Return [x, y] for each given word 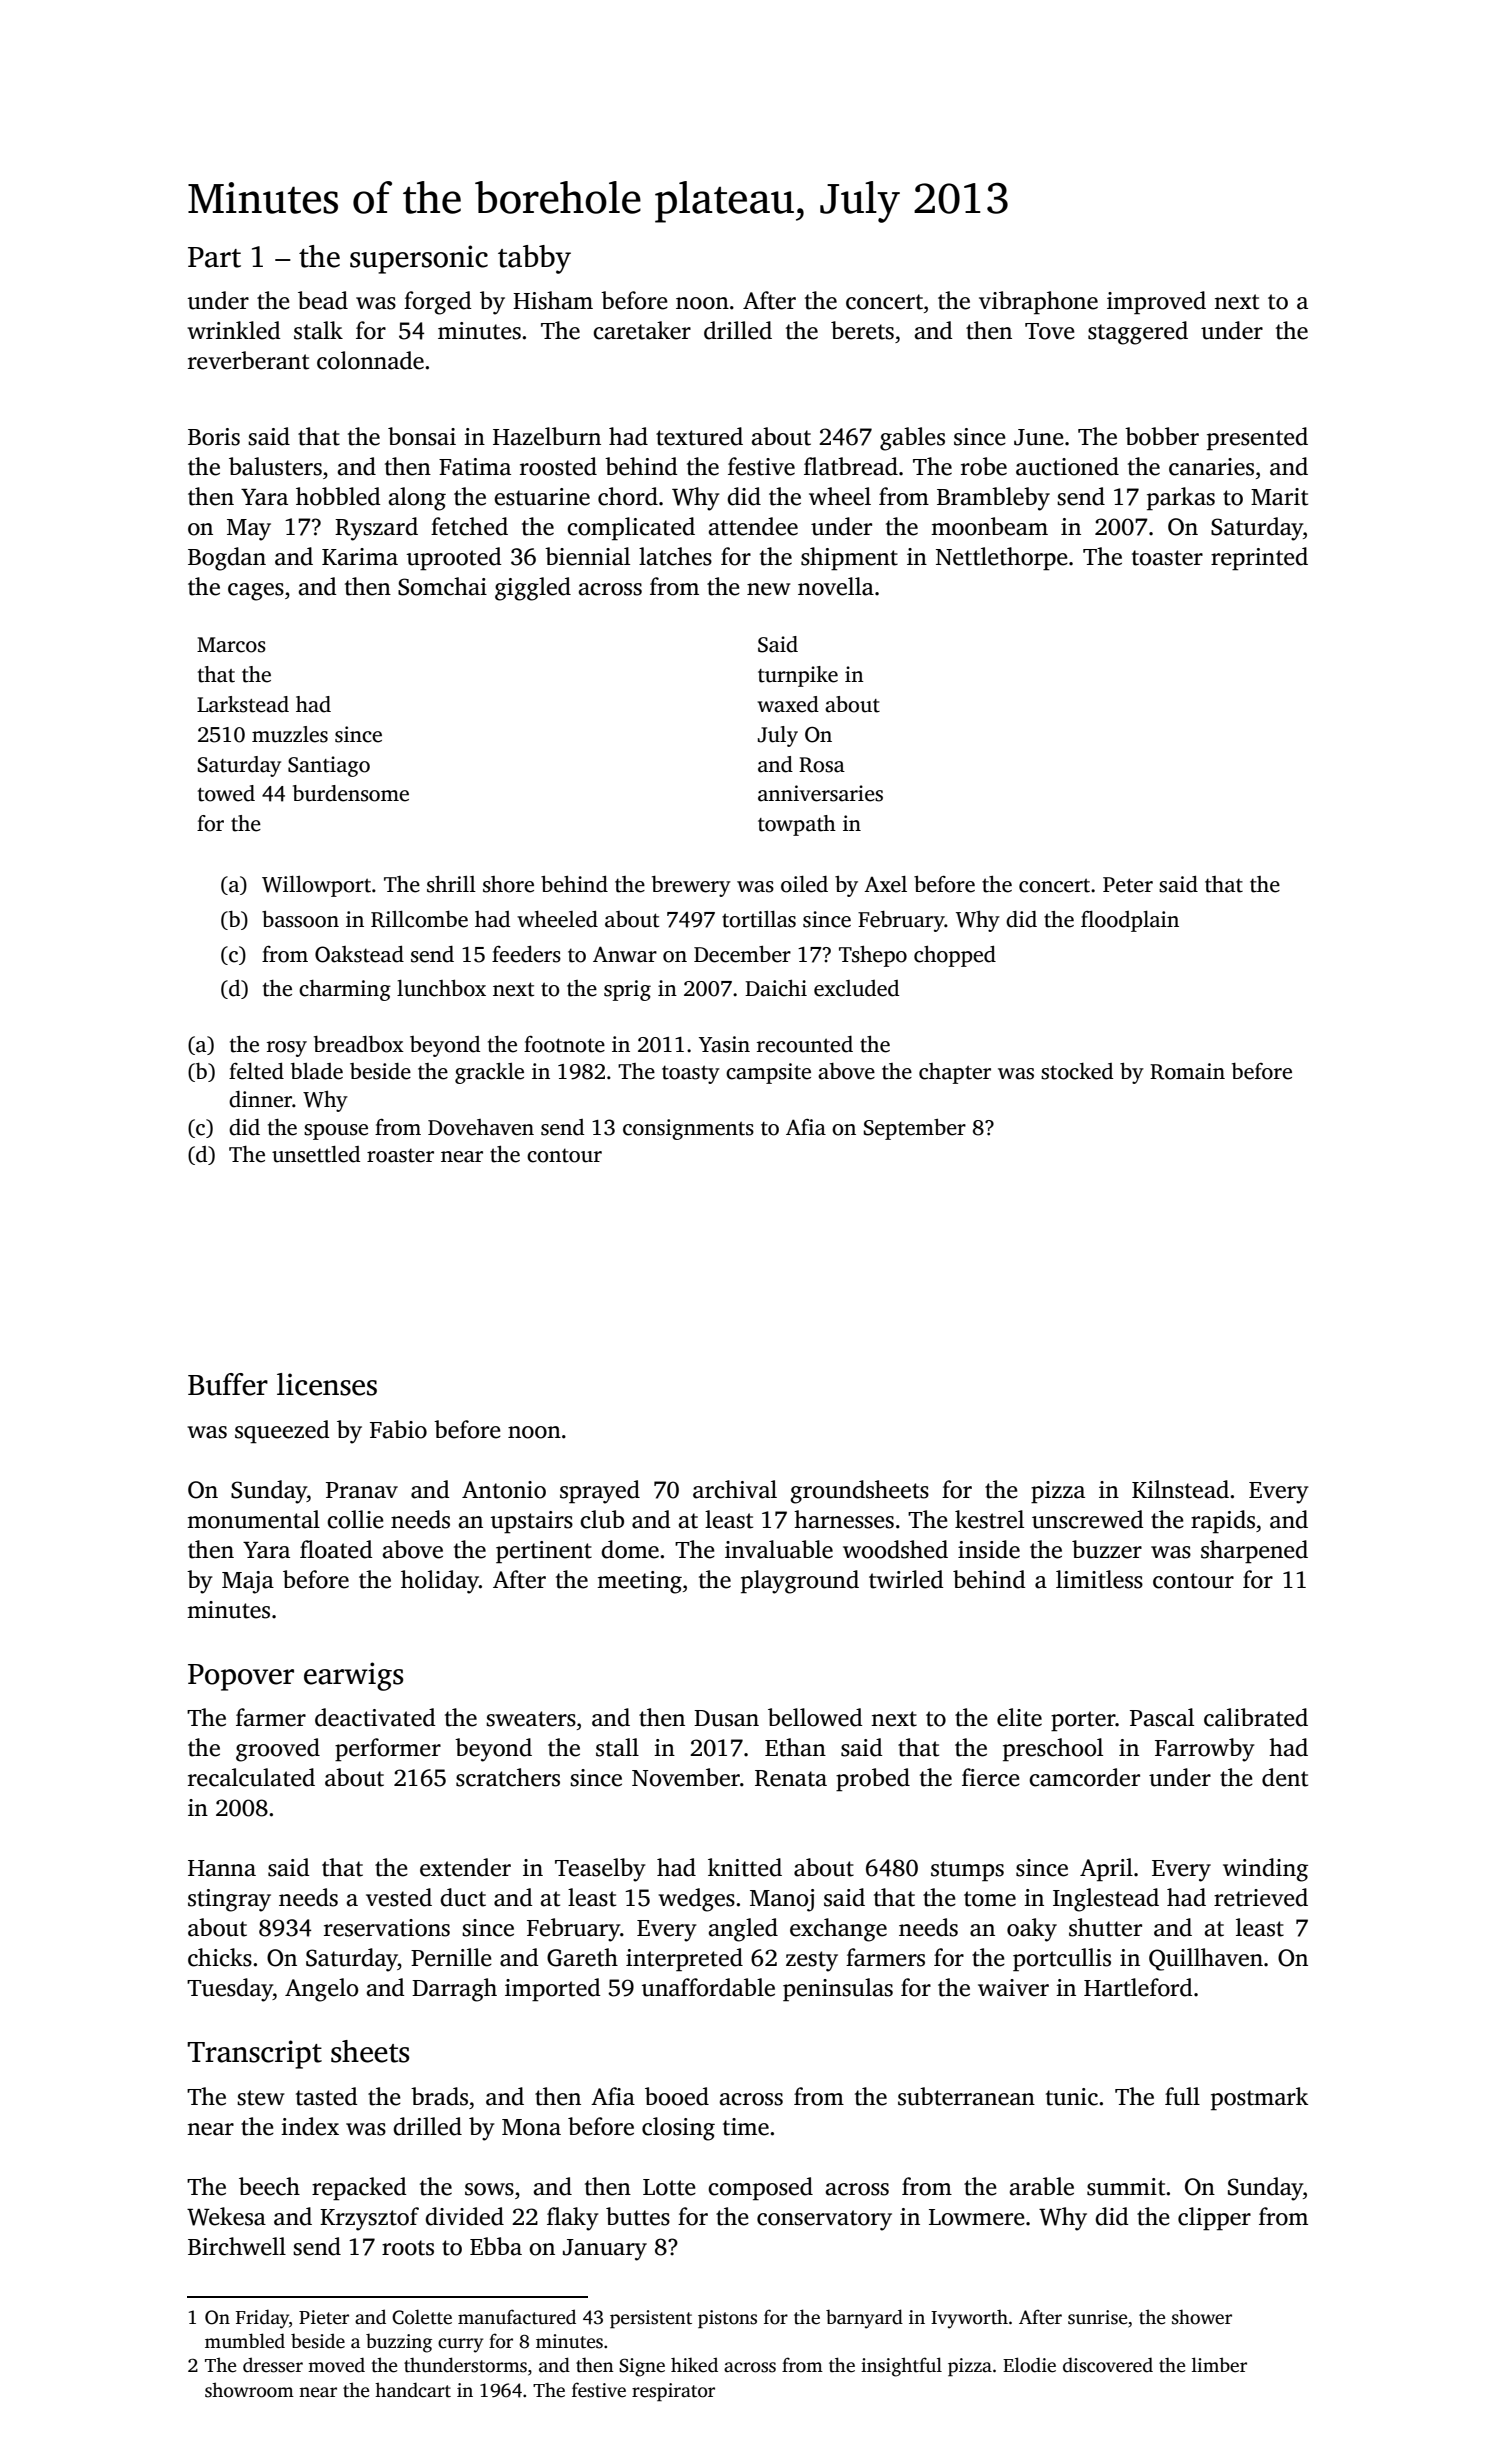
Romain [1187, 1071]
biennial [587, 556]
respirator [673, 2392]
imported [553, 1990]
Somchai [442, 586]
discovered [1108, 2365]
